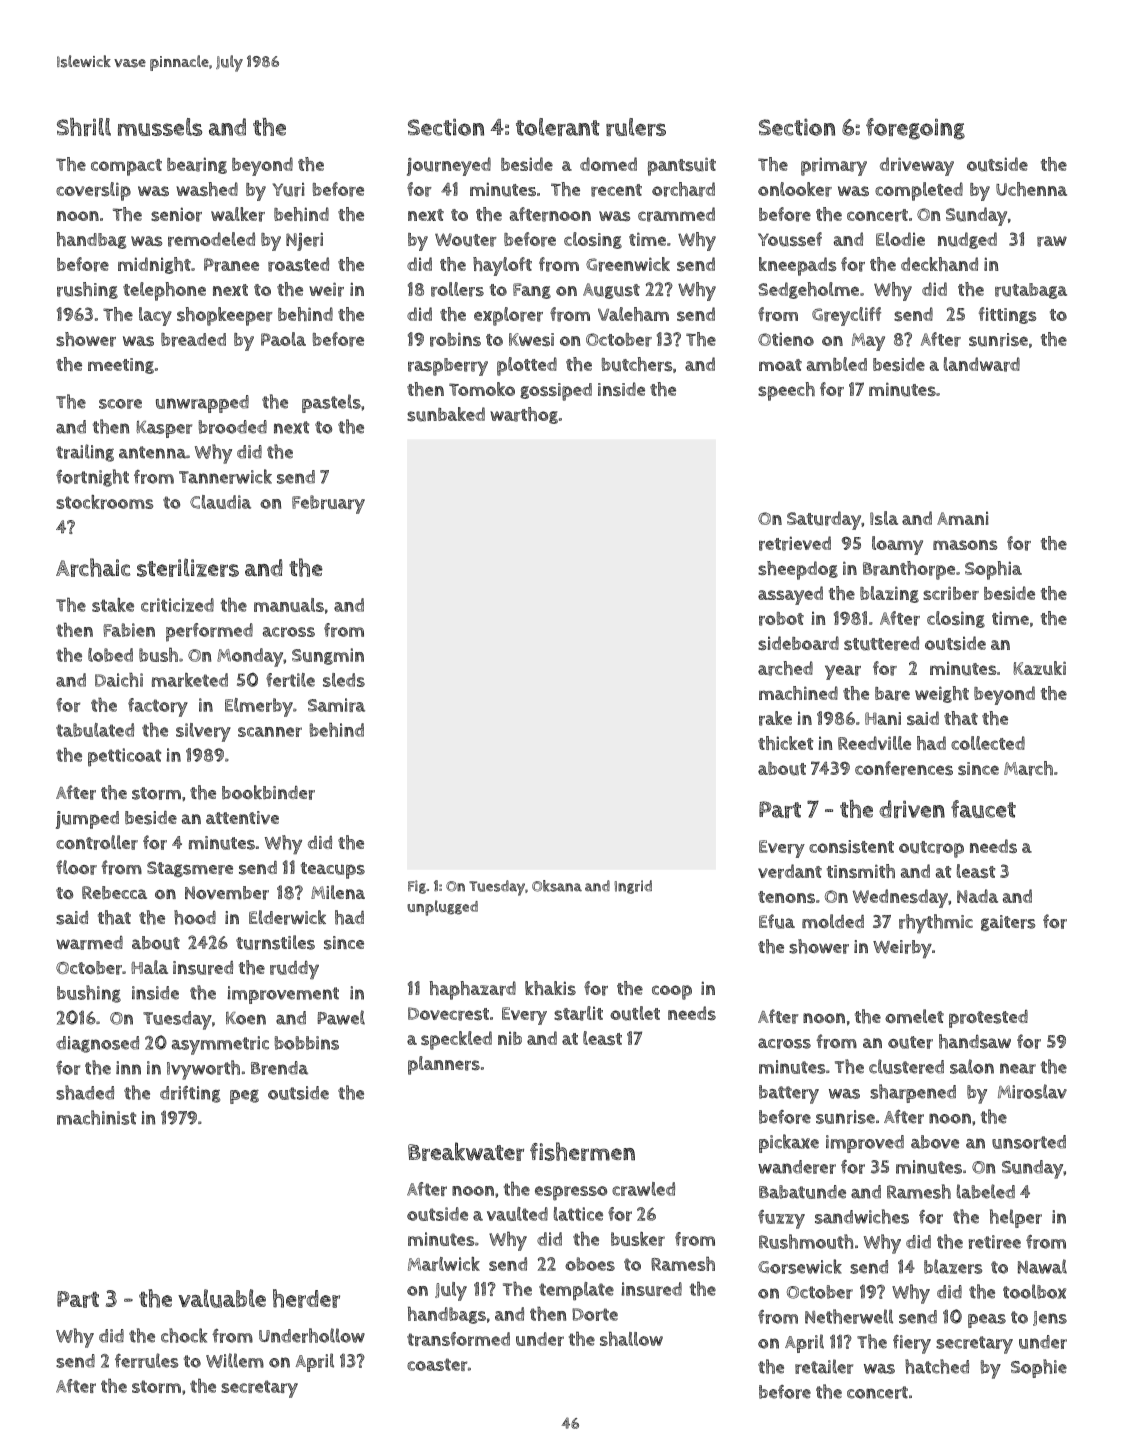 This document has width=1123, height=1453. What do you see at coordinates (160, 127) in the document?
I see `mussels` at bounding box center [160, 127].
